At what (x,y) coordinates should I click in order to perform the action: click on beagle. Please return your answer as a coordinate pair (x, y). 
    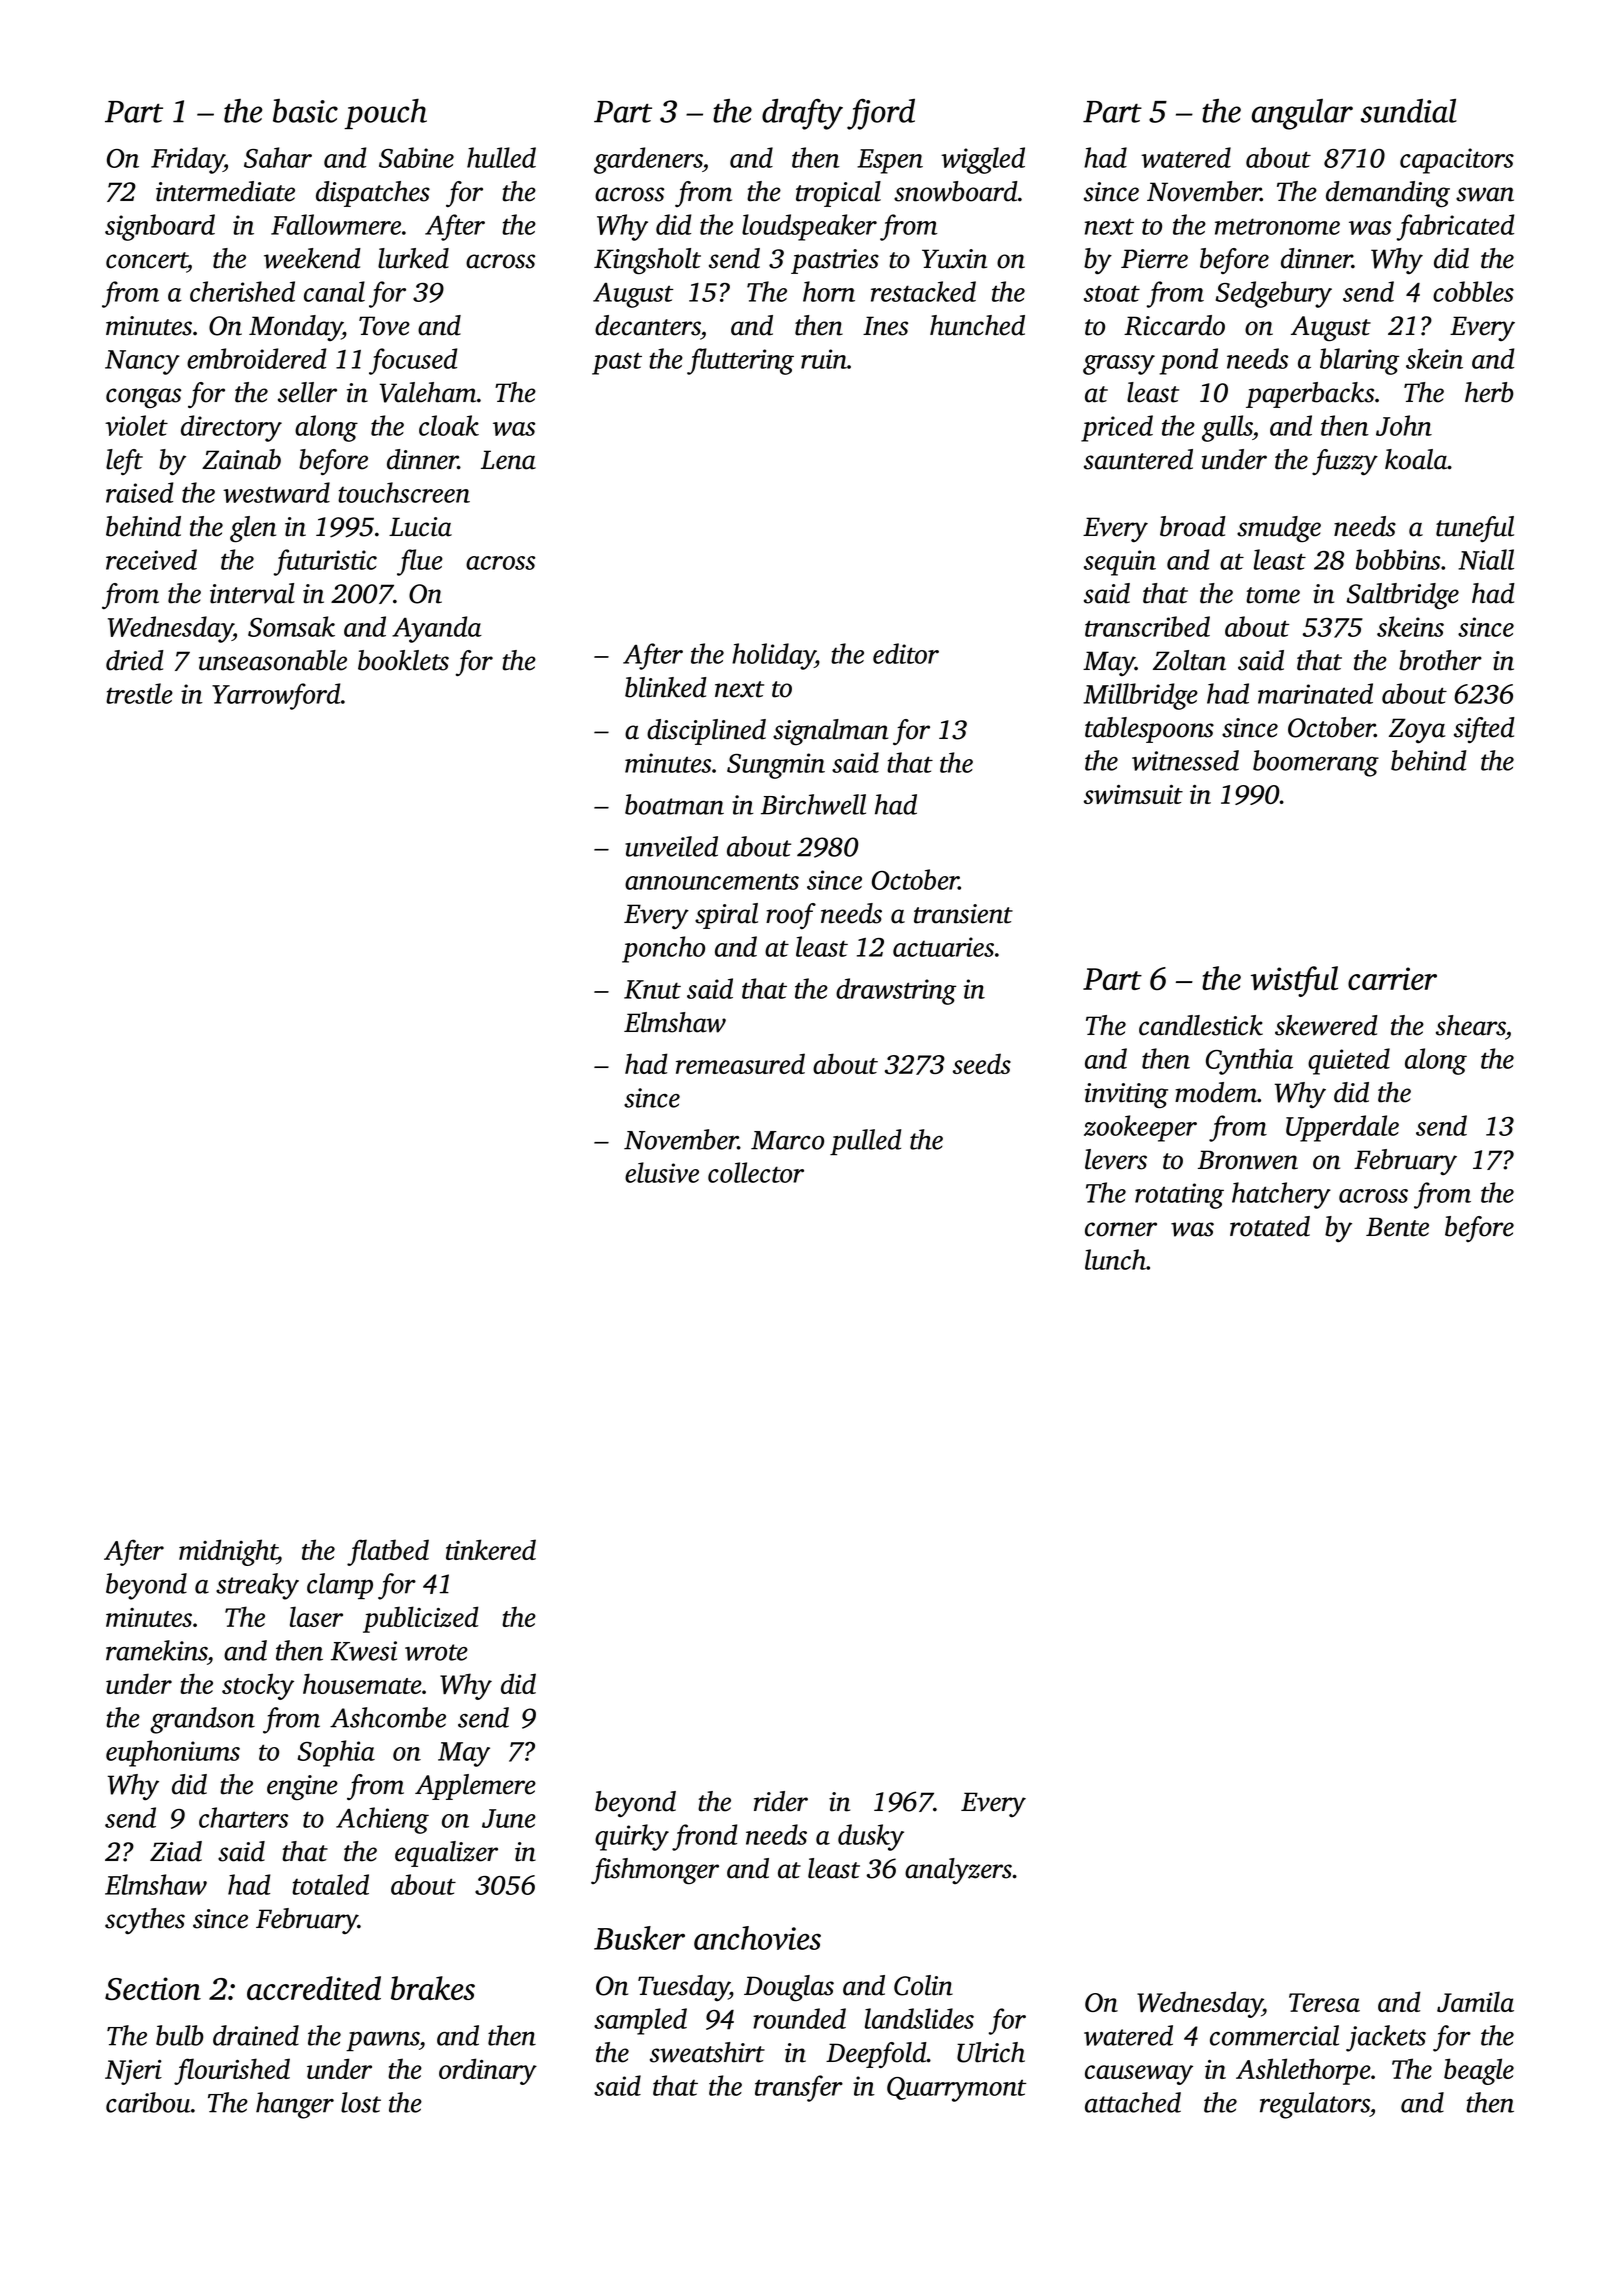
    Looking at the image, I should click on (1479, 2071).
